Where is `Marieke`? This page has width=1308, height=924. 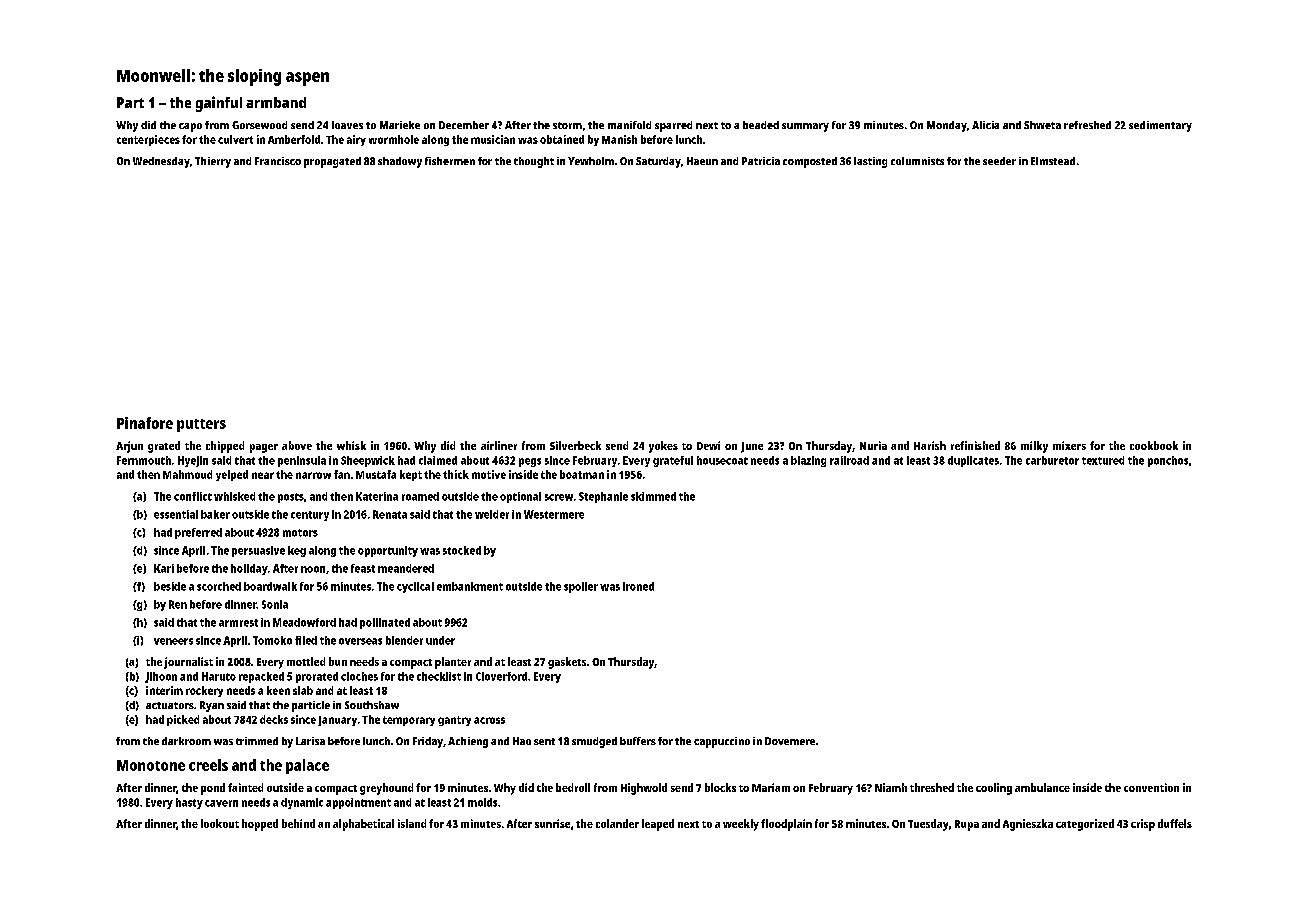
Marieke is located at coordinates (400, 125).
